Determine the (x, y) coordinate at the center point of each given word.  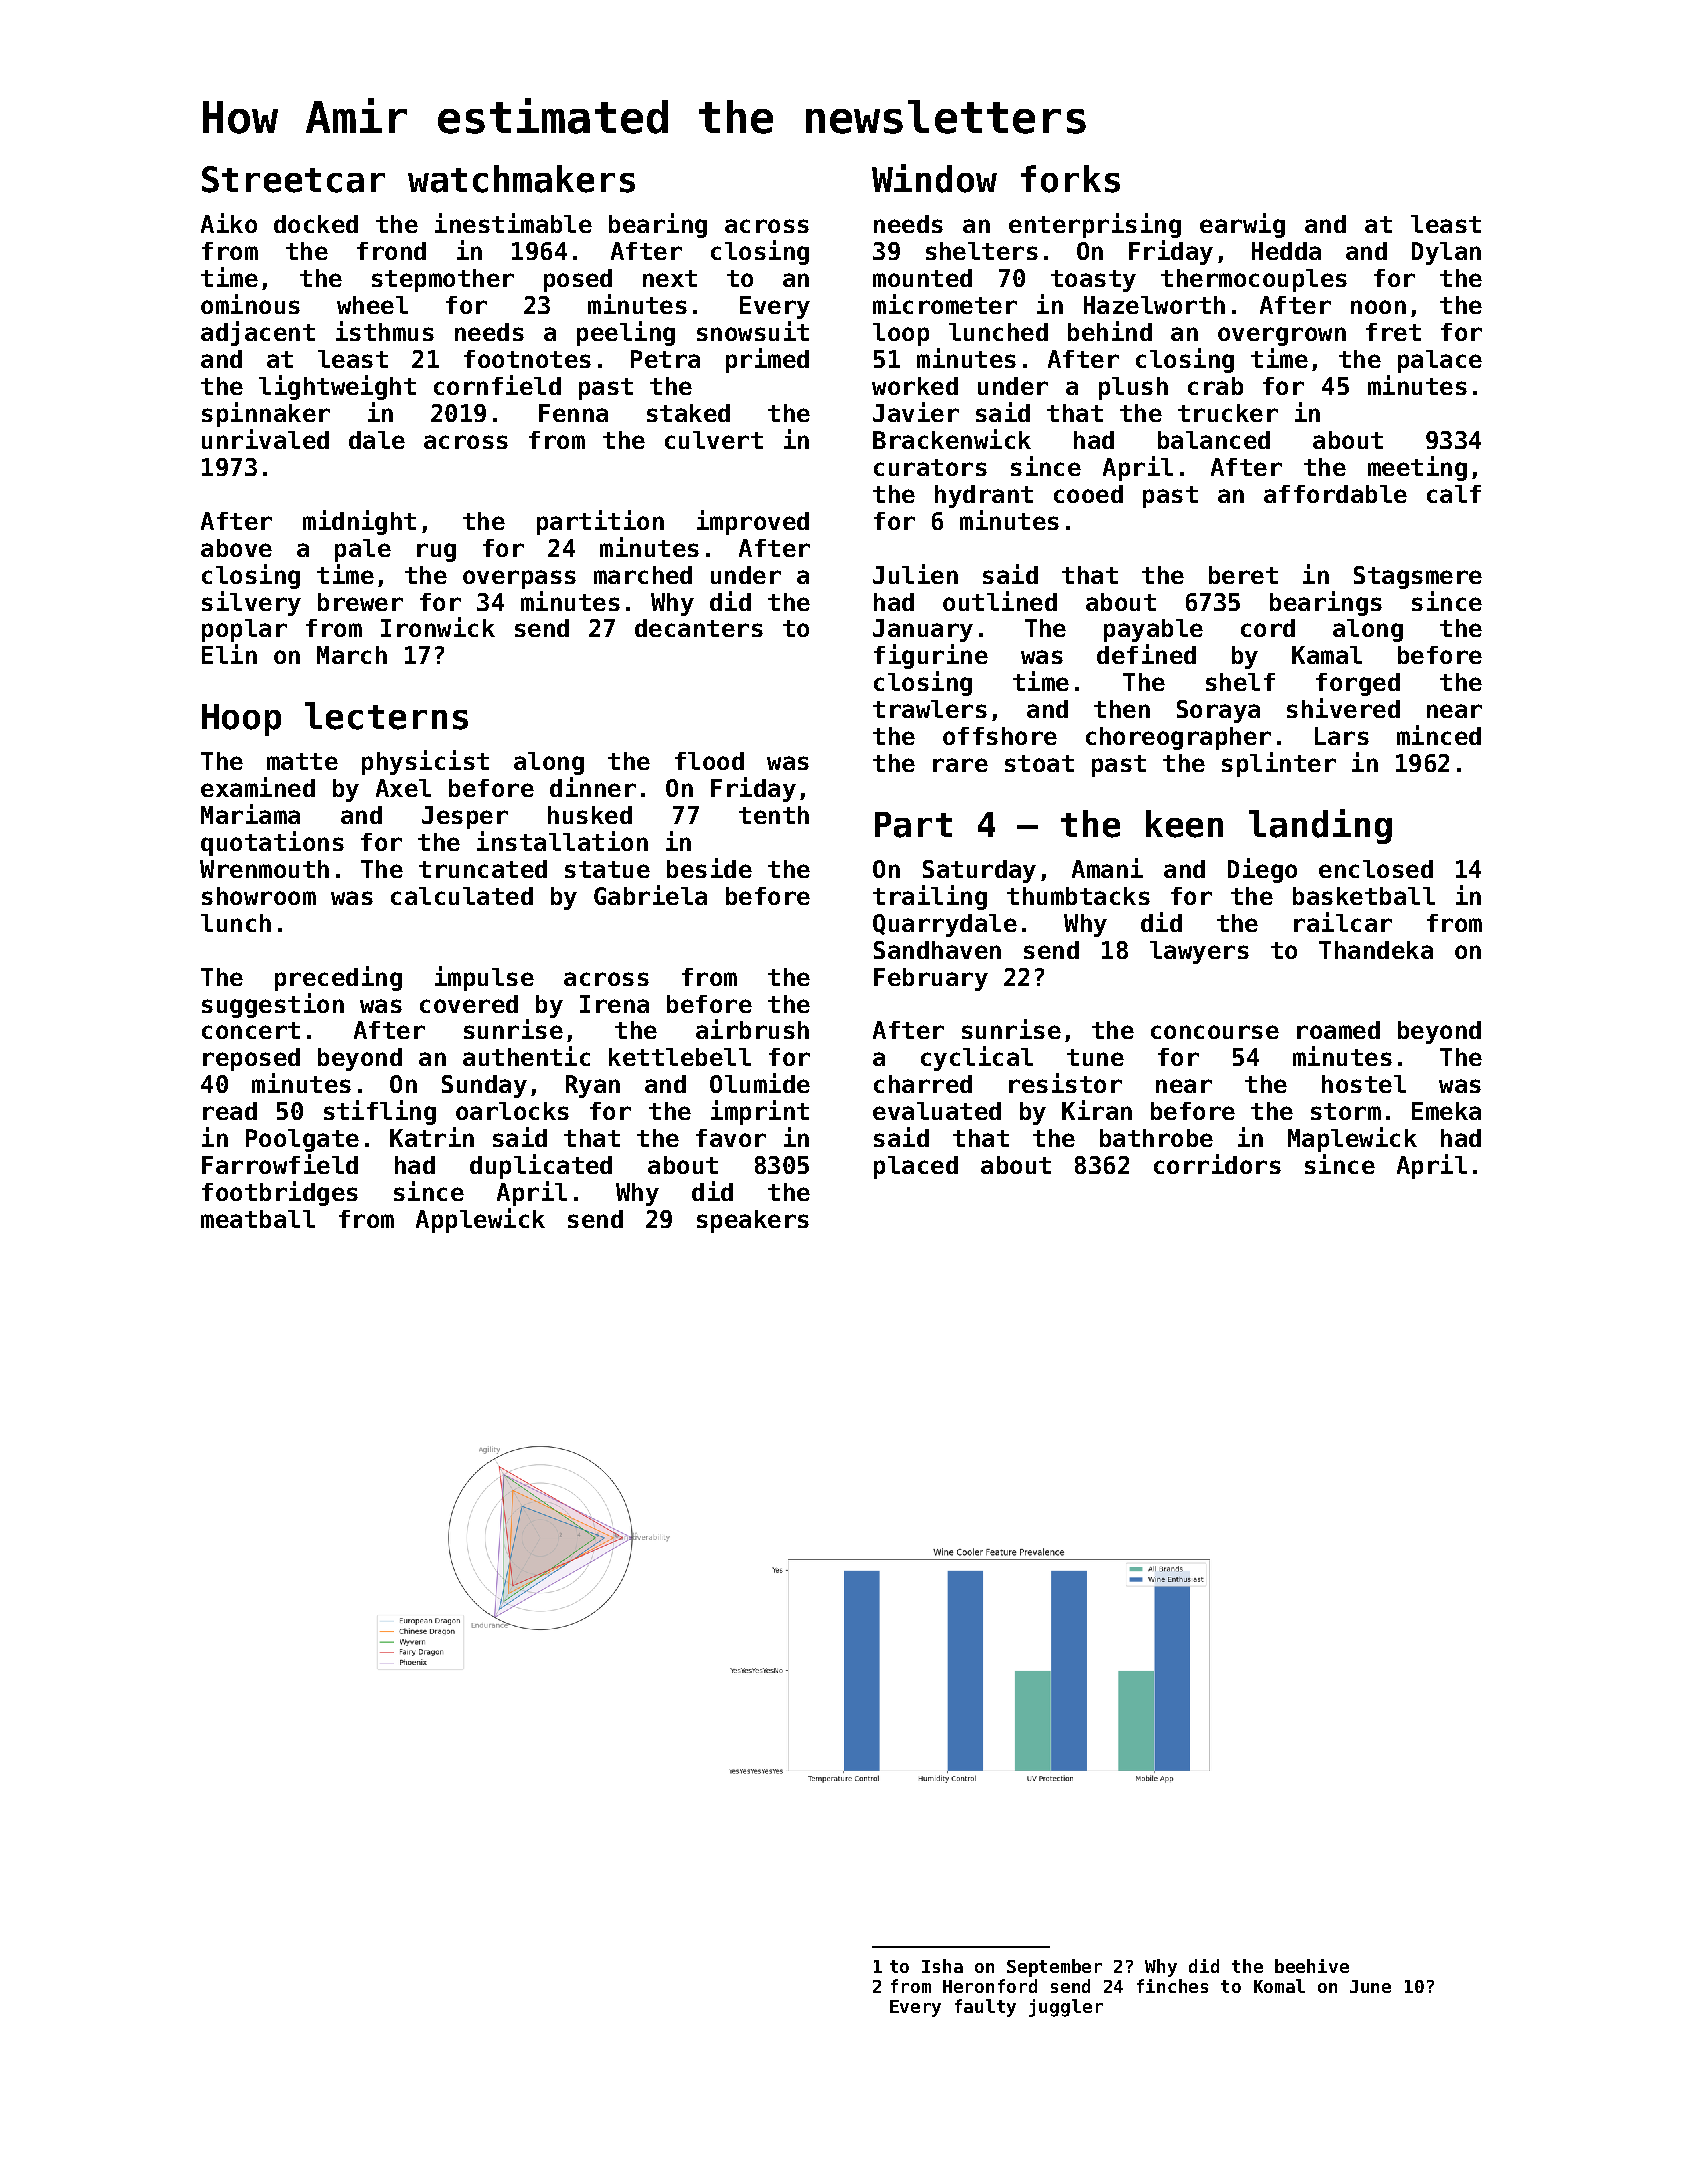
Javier (916, 412)
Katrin (432, 1137)
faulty (985, 2008)
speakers (753, 1221)
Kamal (1327, 655)
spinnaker (266, 414)
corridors (1217, 1164)
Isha (942, 1966)
